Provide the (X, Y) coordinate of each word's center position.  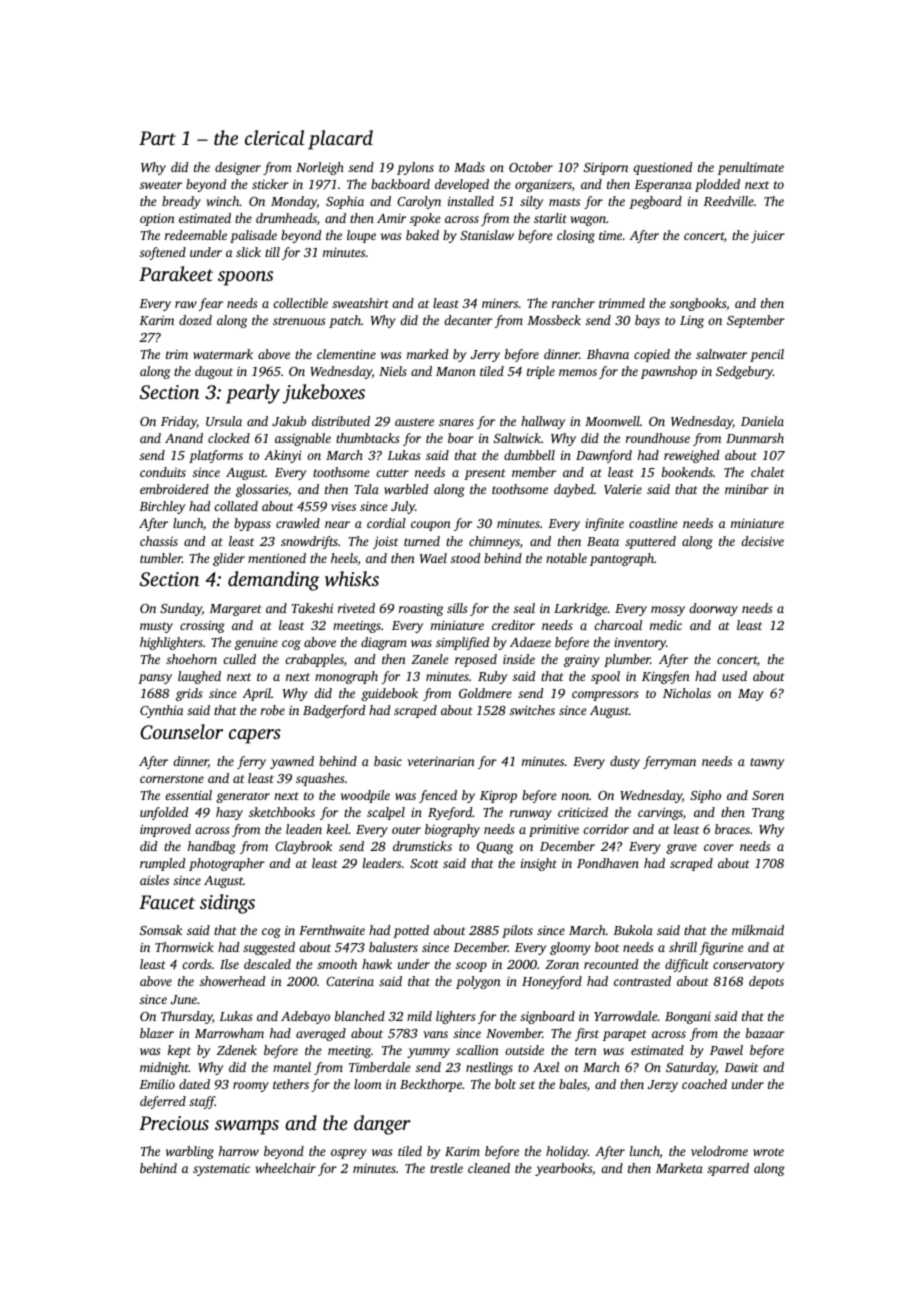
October (531, 167)
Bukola (633, 930)
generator (243, 797)
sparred (728, 1169)
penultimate (751, 168)
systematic (221, 1169)
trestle (446, 1168)
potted (411, 931)
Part (157, 138)
